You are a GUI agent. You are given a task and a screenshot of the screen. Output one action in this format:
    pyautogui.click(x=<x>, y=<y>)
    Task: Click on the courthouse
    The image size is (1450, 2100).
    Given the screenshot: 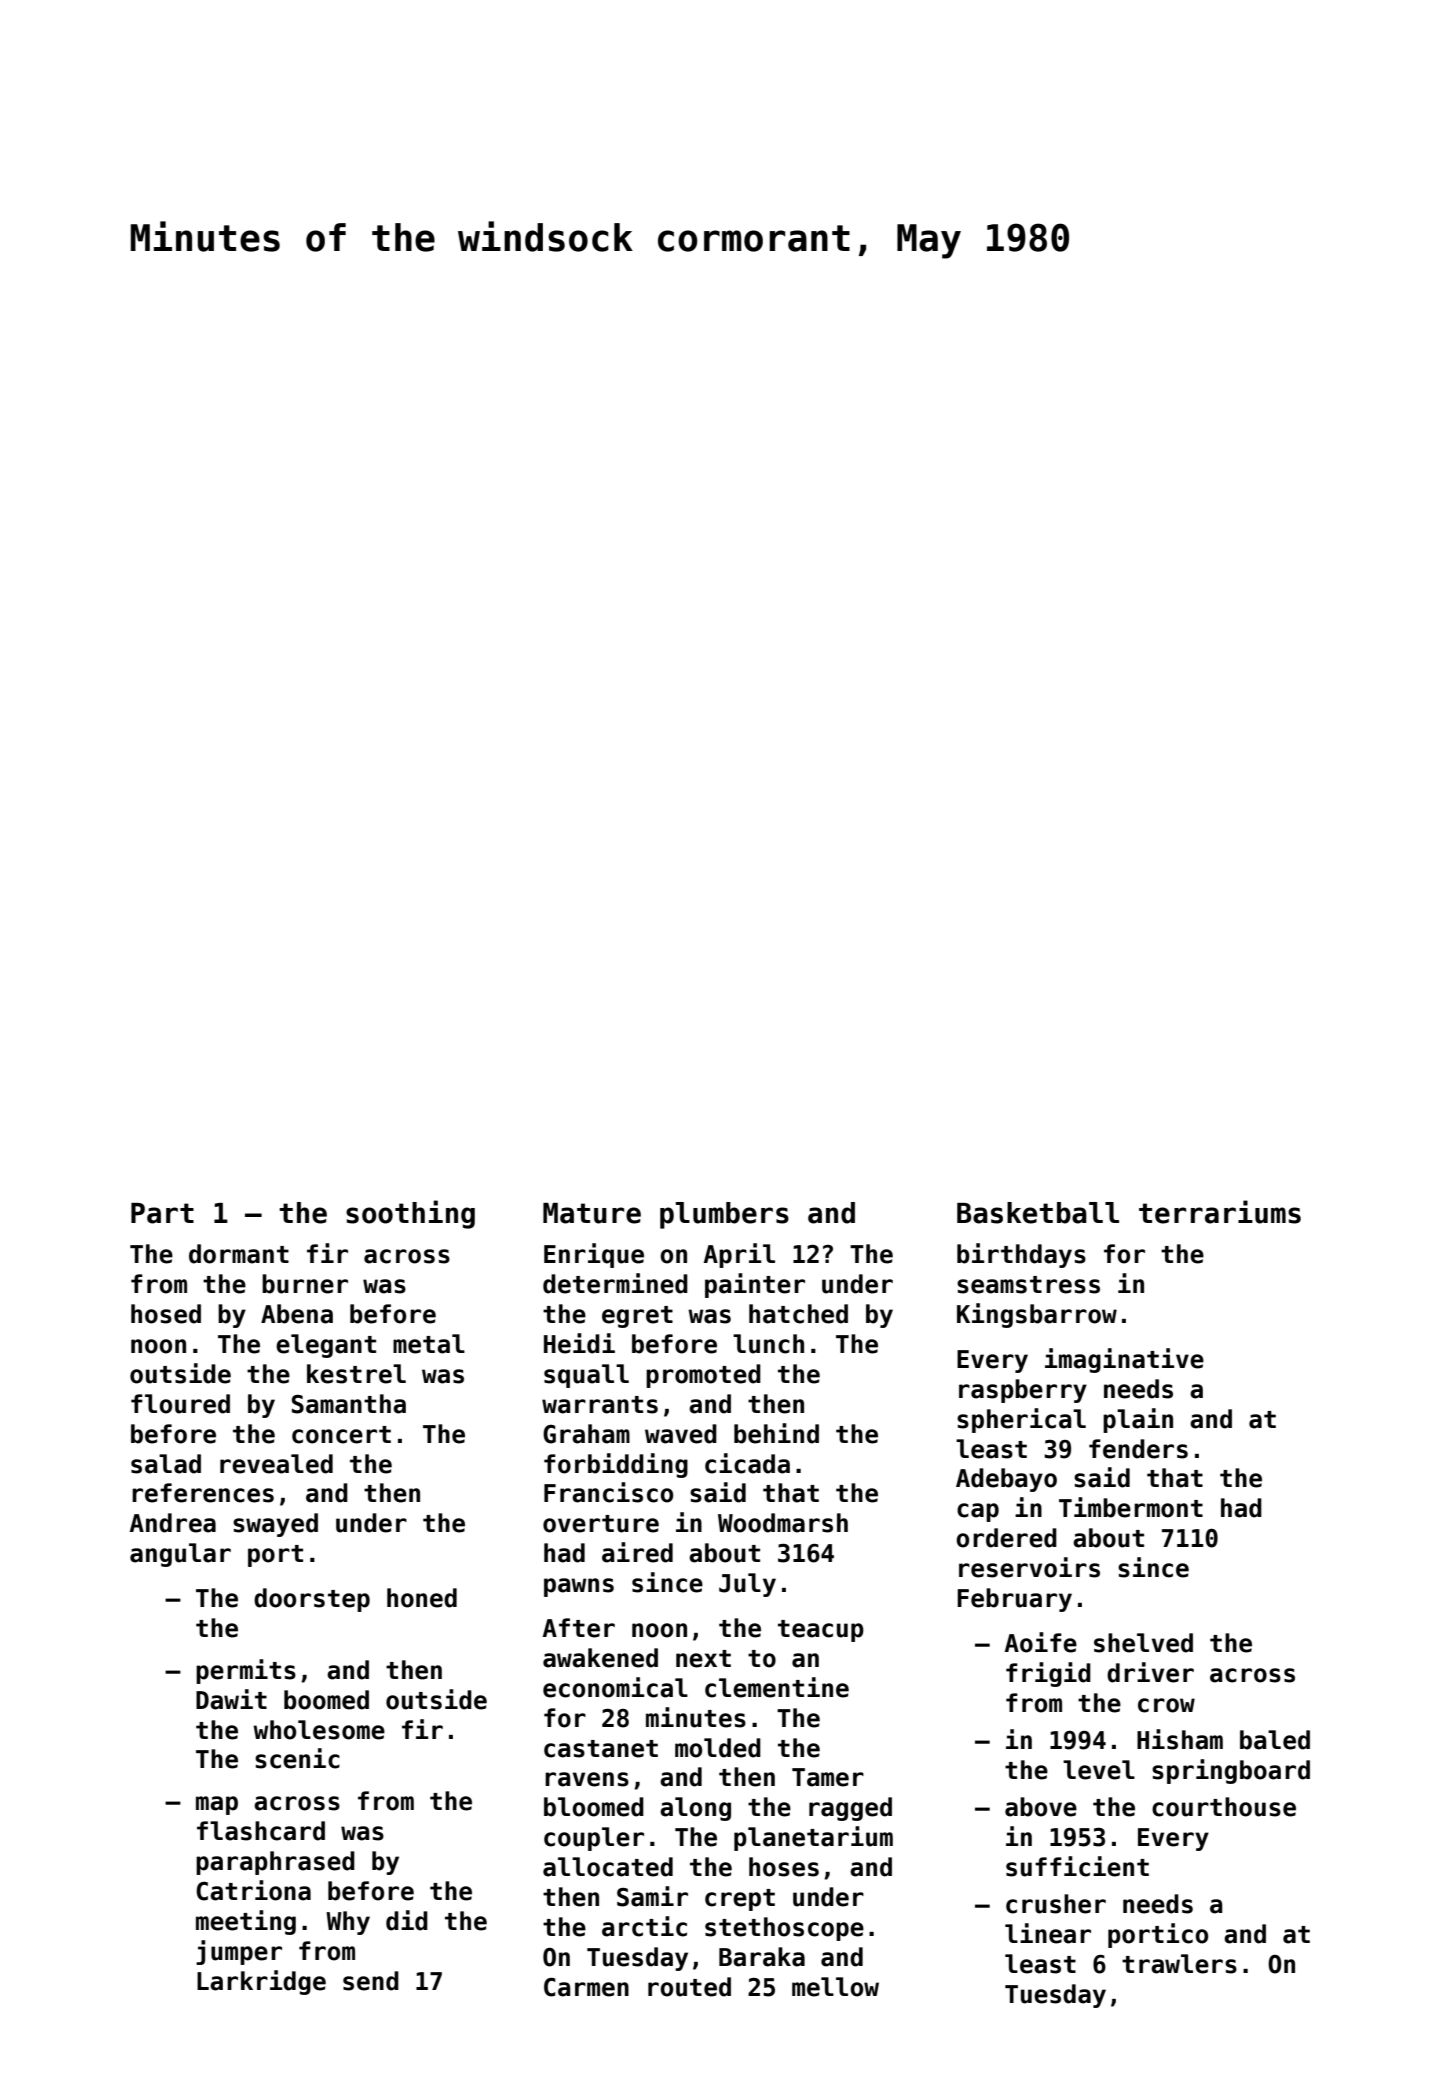 What is the action you would take?
    pyautogui.click(x=1224, y=1807)
